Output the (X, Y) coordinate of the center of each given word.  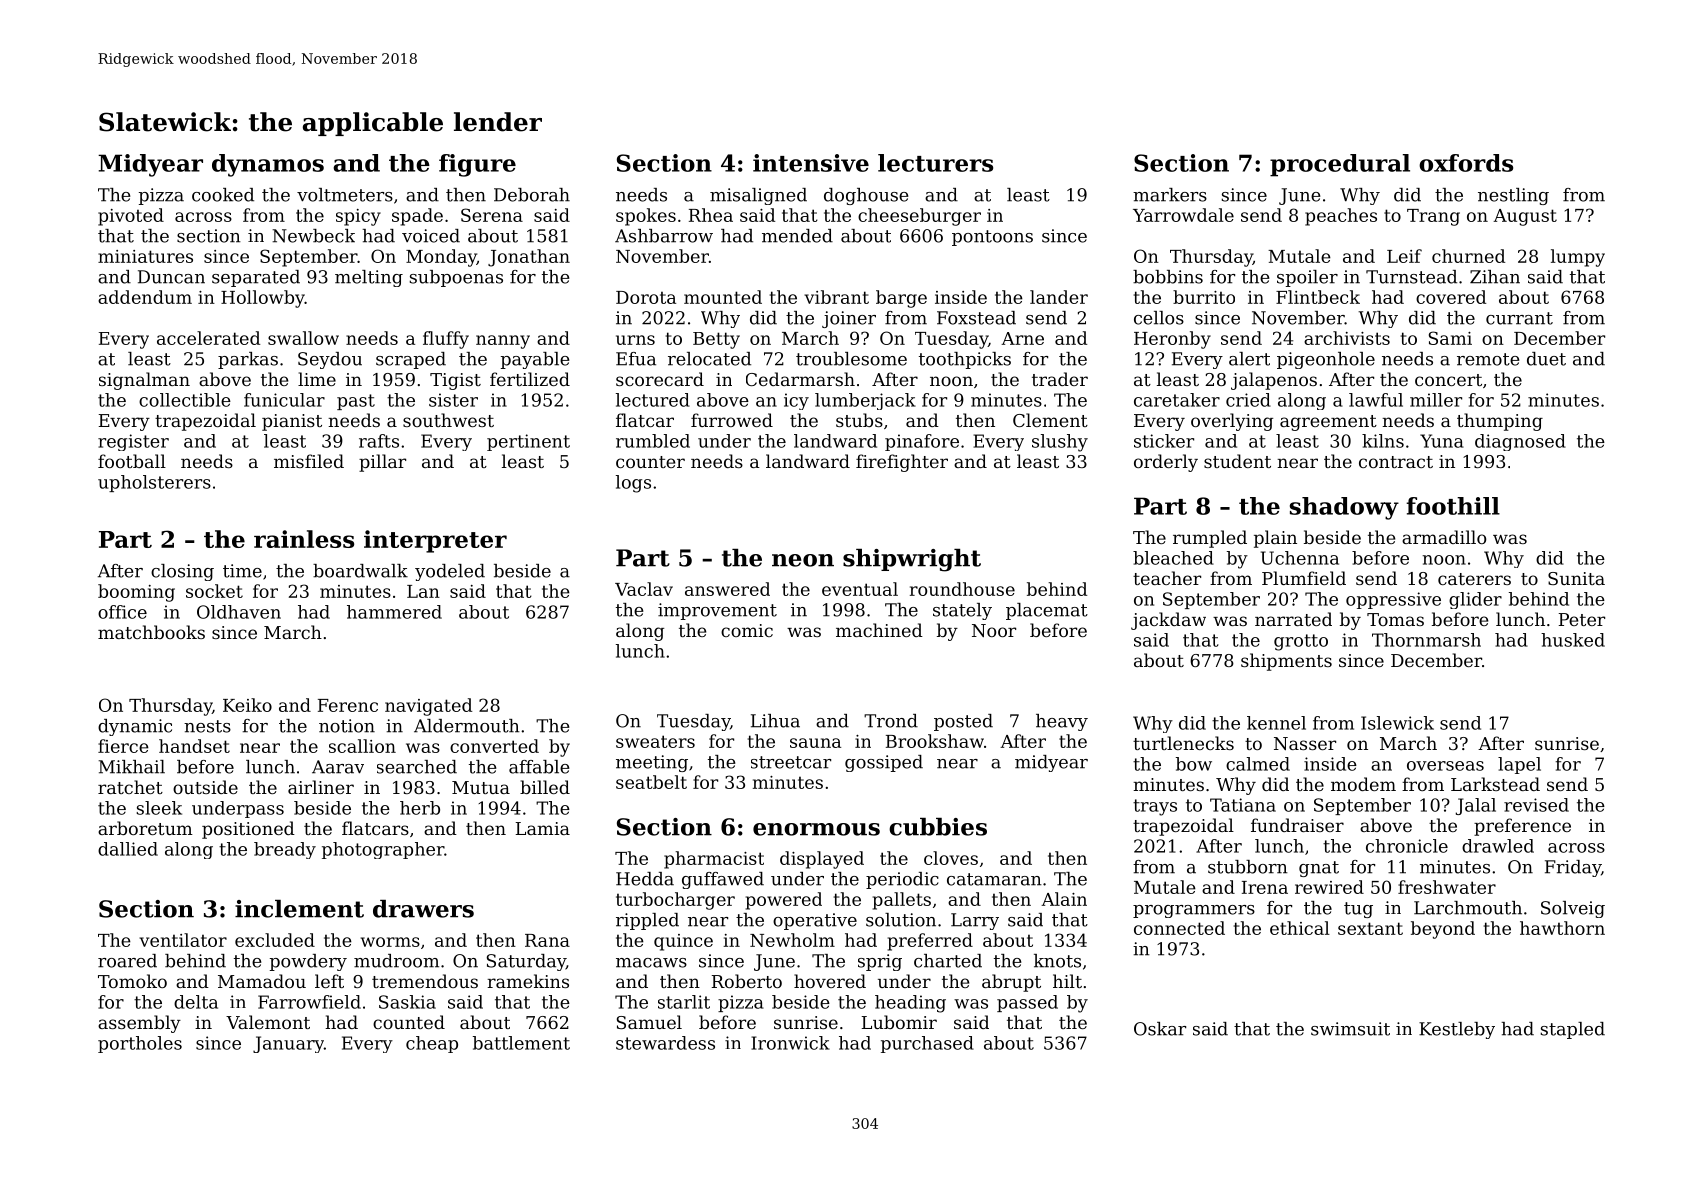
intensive (811, 163)
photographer (383, 850)
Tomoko (132, 981)
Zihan (1495, 277)
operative (815, 921)
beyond (1443, 930)
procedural (1340, 165)
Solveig (1573, 909)
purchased (927, 1044)
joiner (849, 319)
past (356, 402)
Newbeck (313, 236)
